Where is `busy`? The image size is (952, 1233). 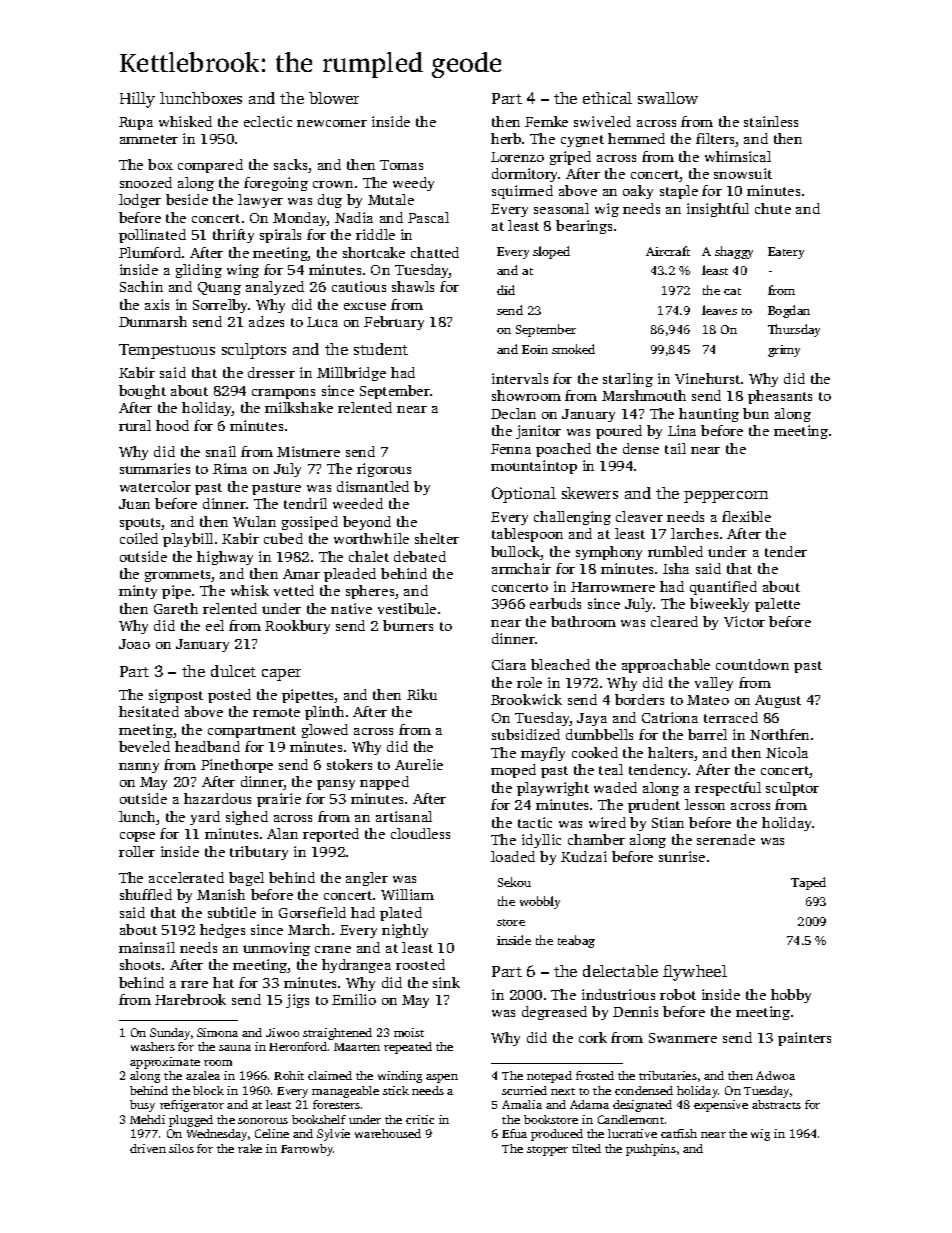
busy is located at coordinates (142, 1106).
